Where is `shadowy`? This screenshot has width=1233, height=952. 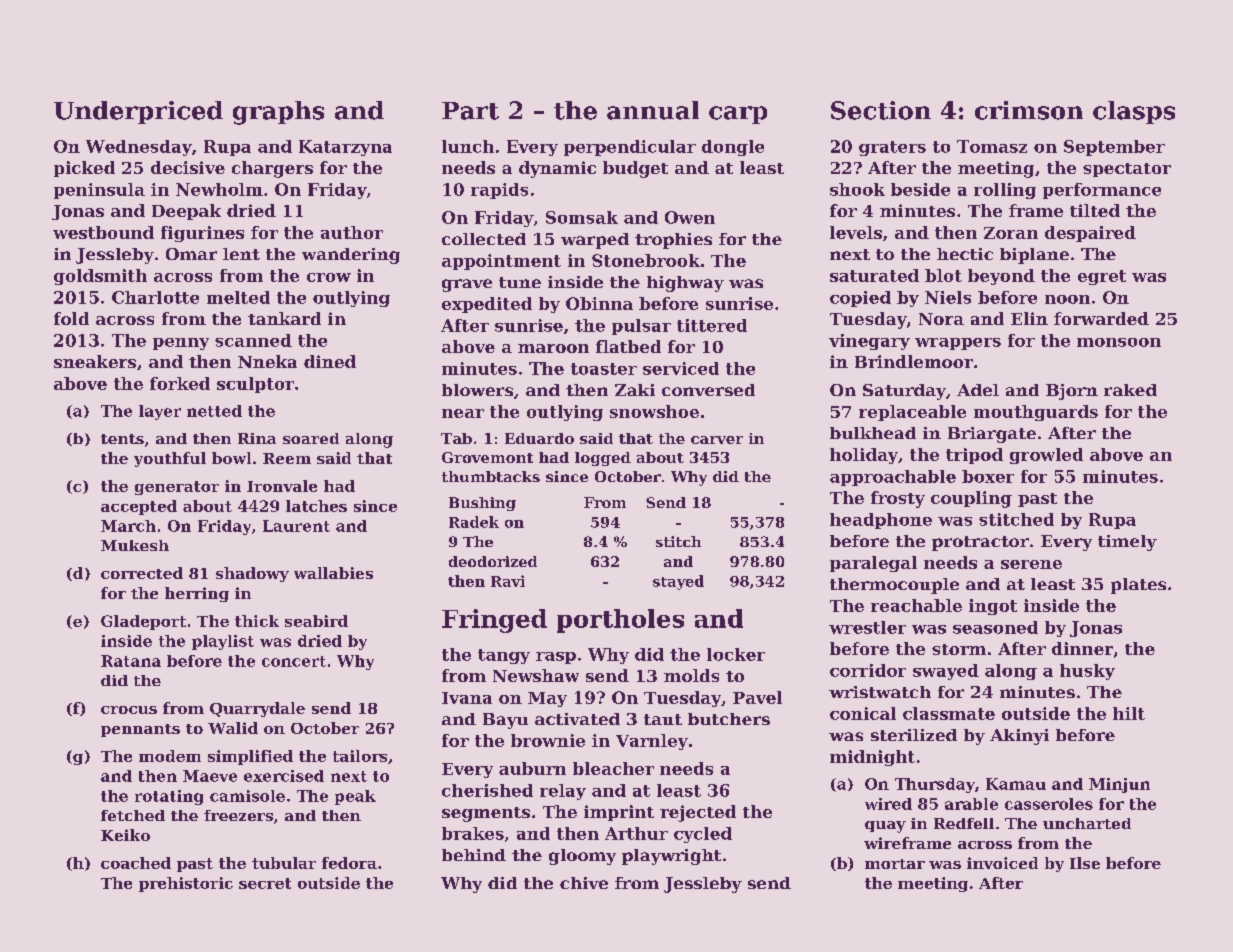 shadowy is located at coordinates (252, 574).
